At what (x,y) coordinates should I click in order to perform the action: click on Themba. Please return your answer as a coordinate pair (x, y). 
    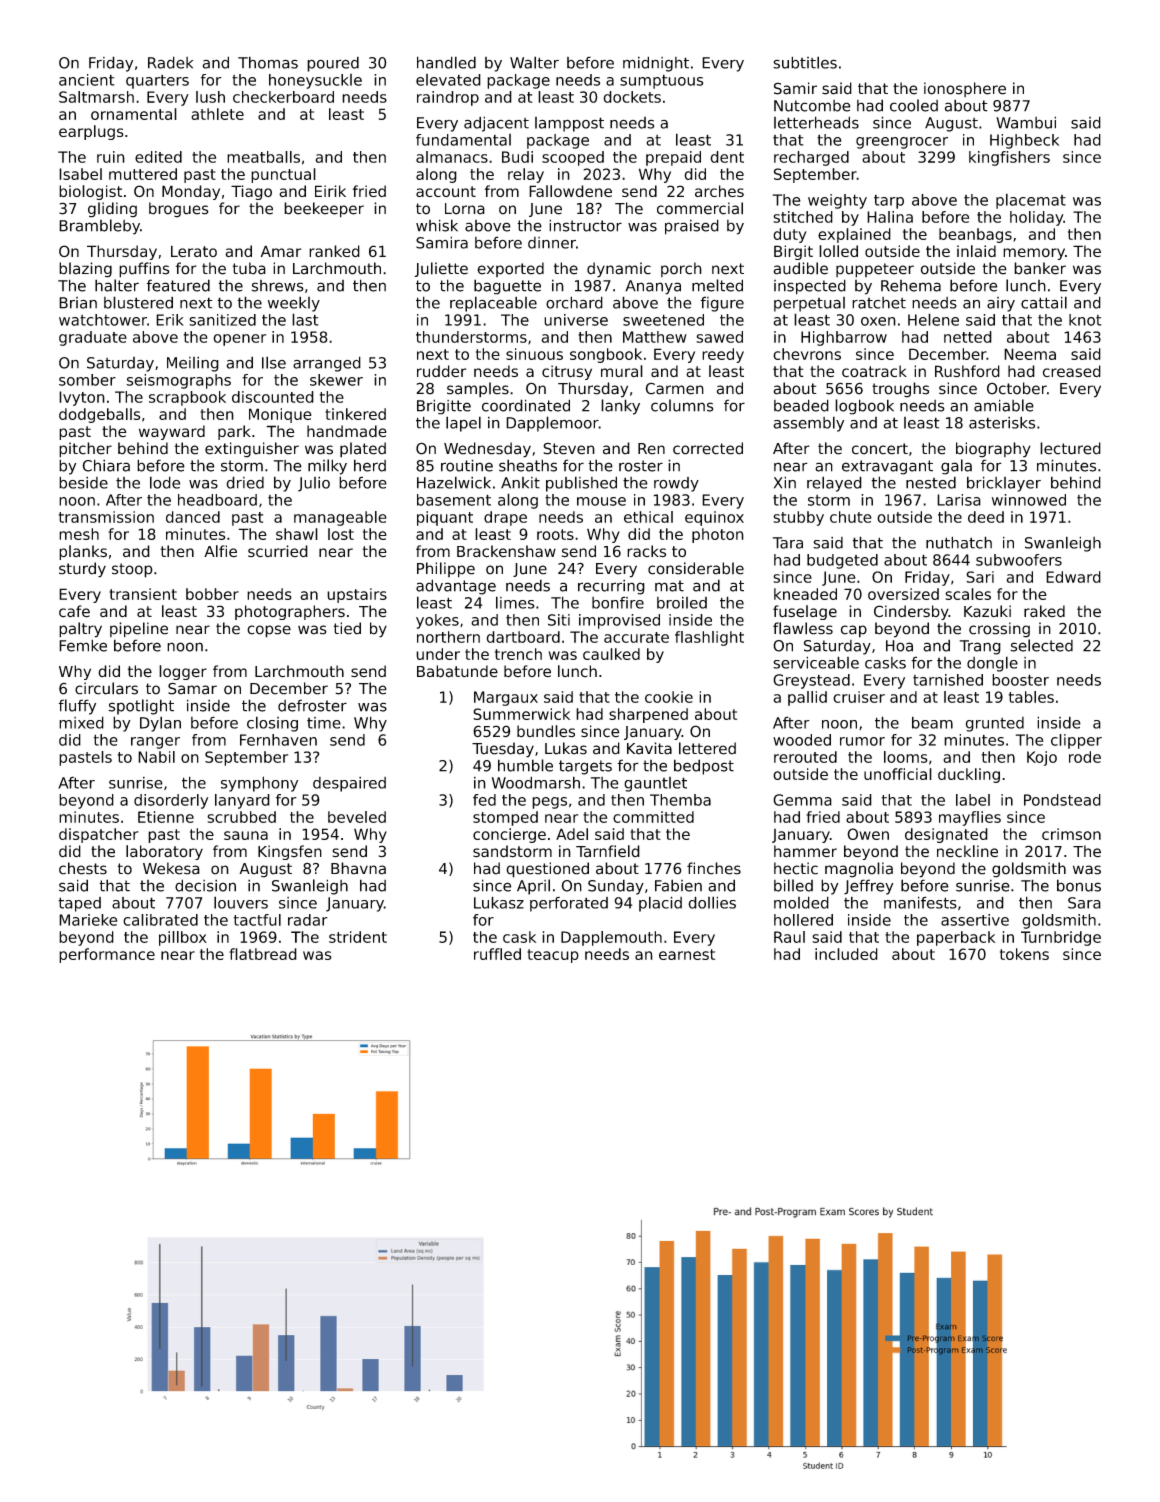
    Looking at the image, I should click on (680, 800).
